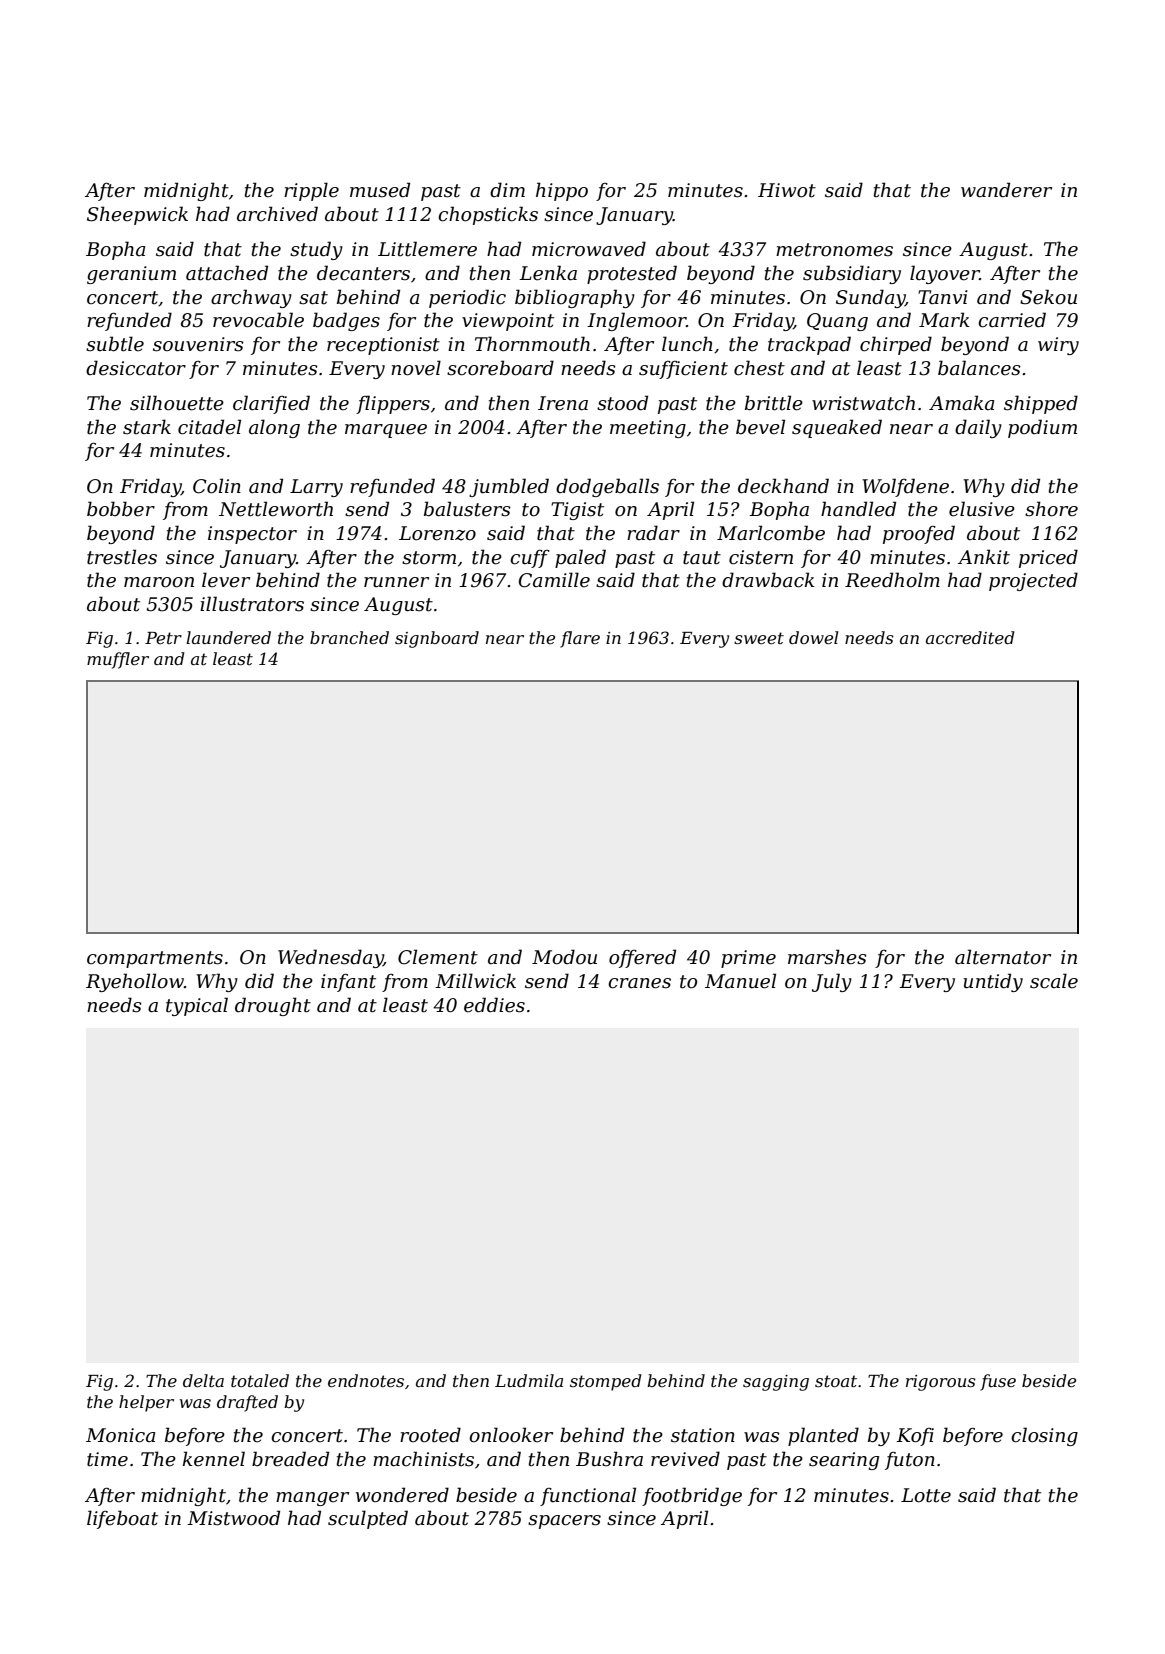 The width and height of the screenshot is (1165, 1654). What do you see at coordinates (1006, 190) in the screenshot?
I see `wanderer` at bounding box center [1006, 190].
